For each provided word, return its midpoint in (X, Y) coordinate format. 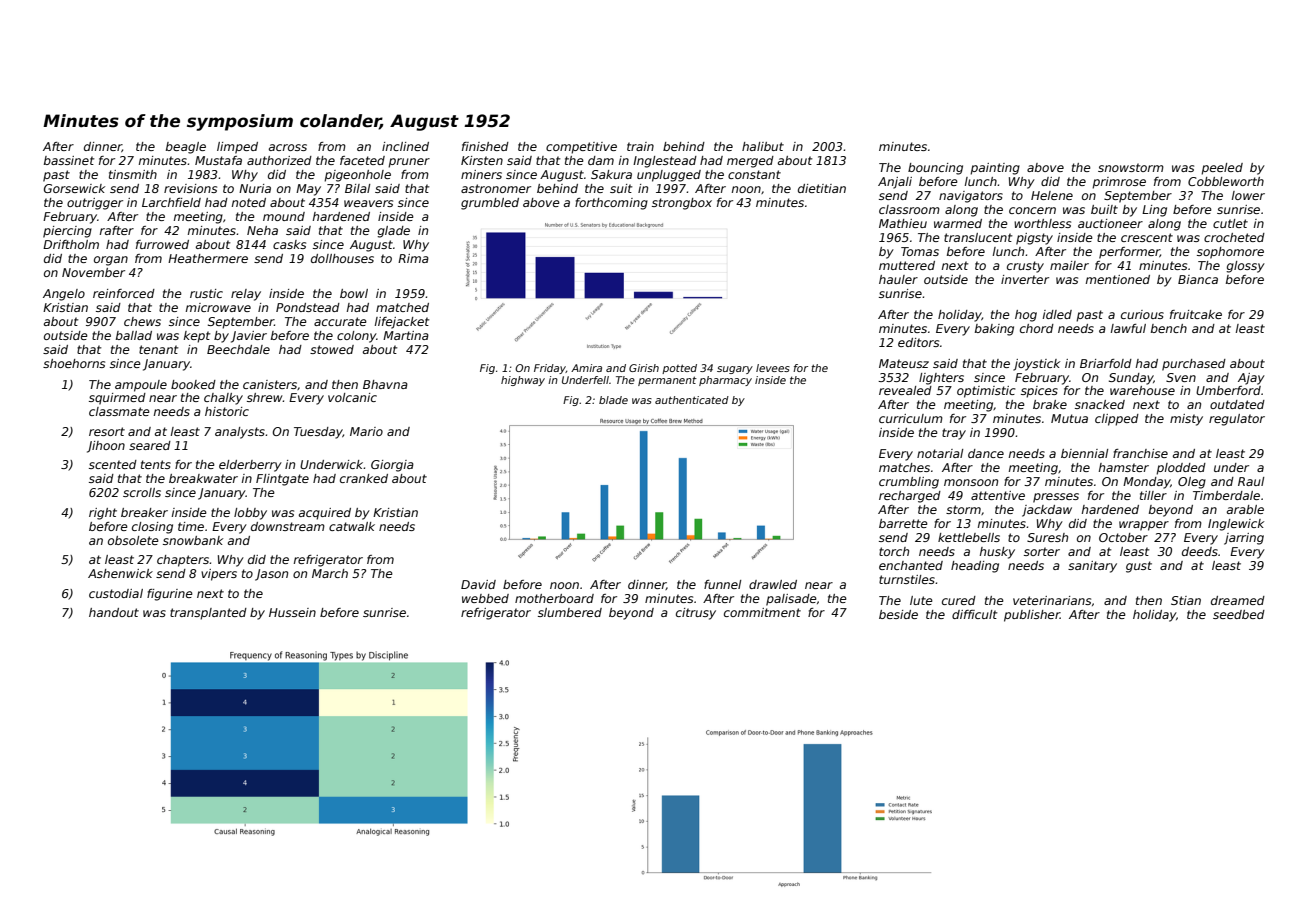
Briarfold (1106, 363)
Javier (249, 337)
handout (114, 612)
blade (613, 400)
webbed (485, 598)
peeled (1222, 169)
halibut (763, 146)
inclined (405, 146)
